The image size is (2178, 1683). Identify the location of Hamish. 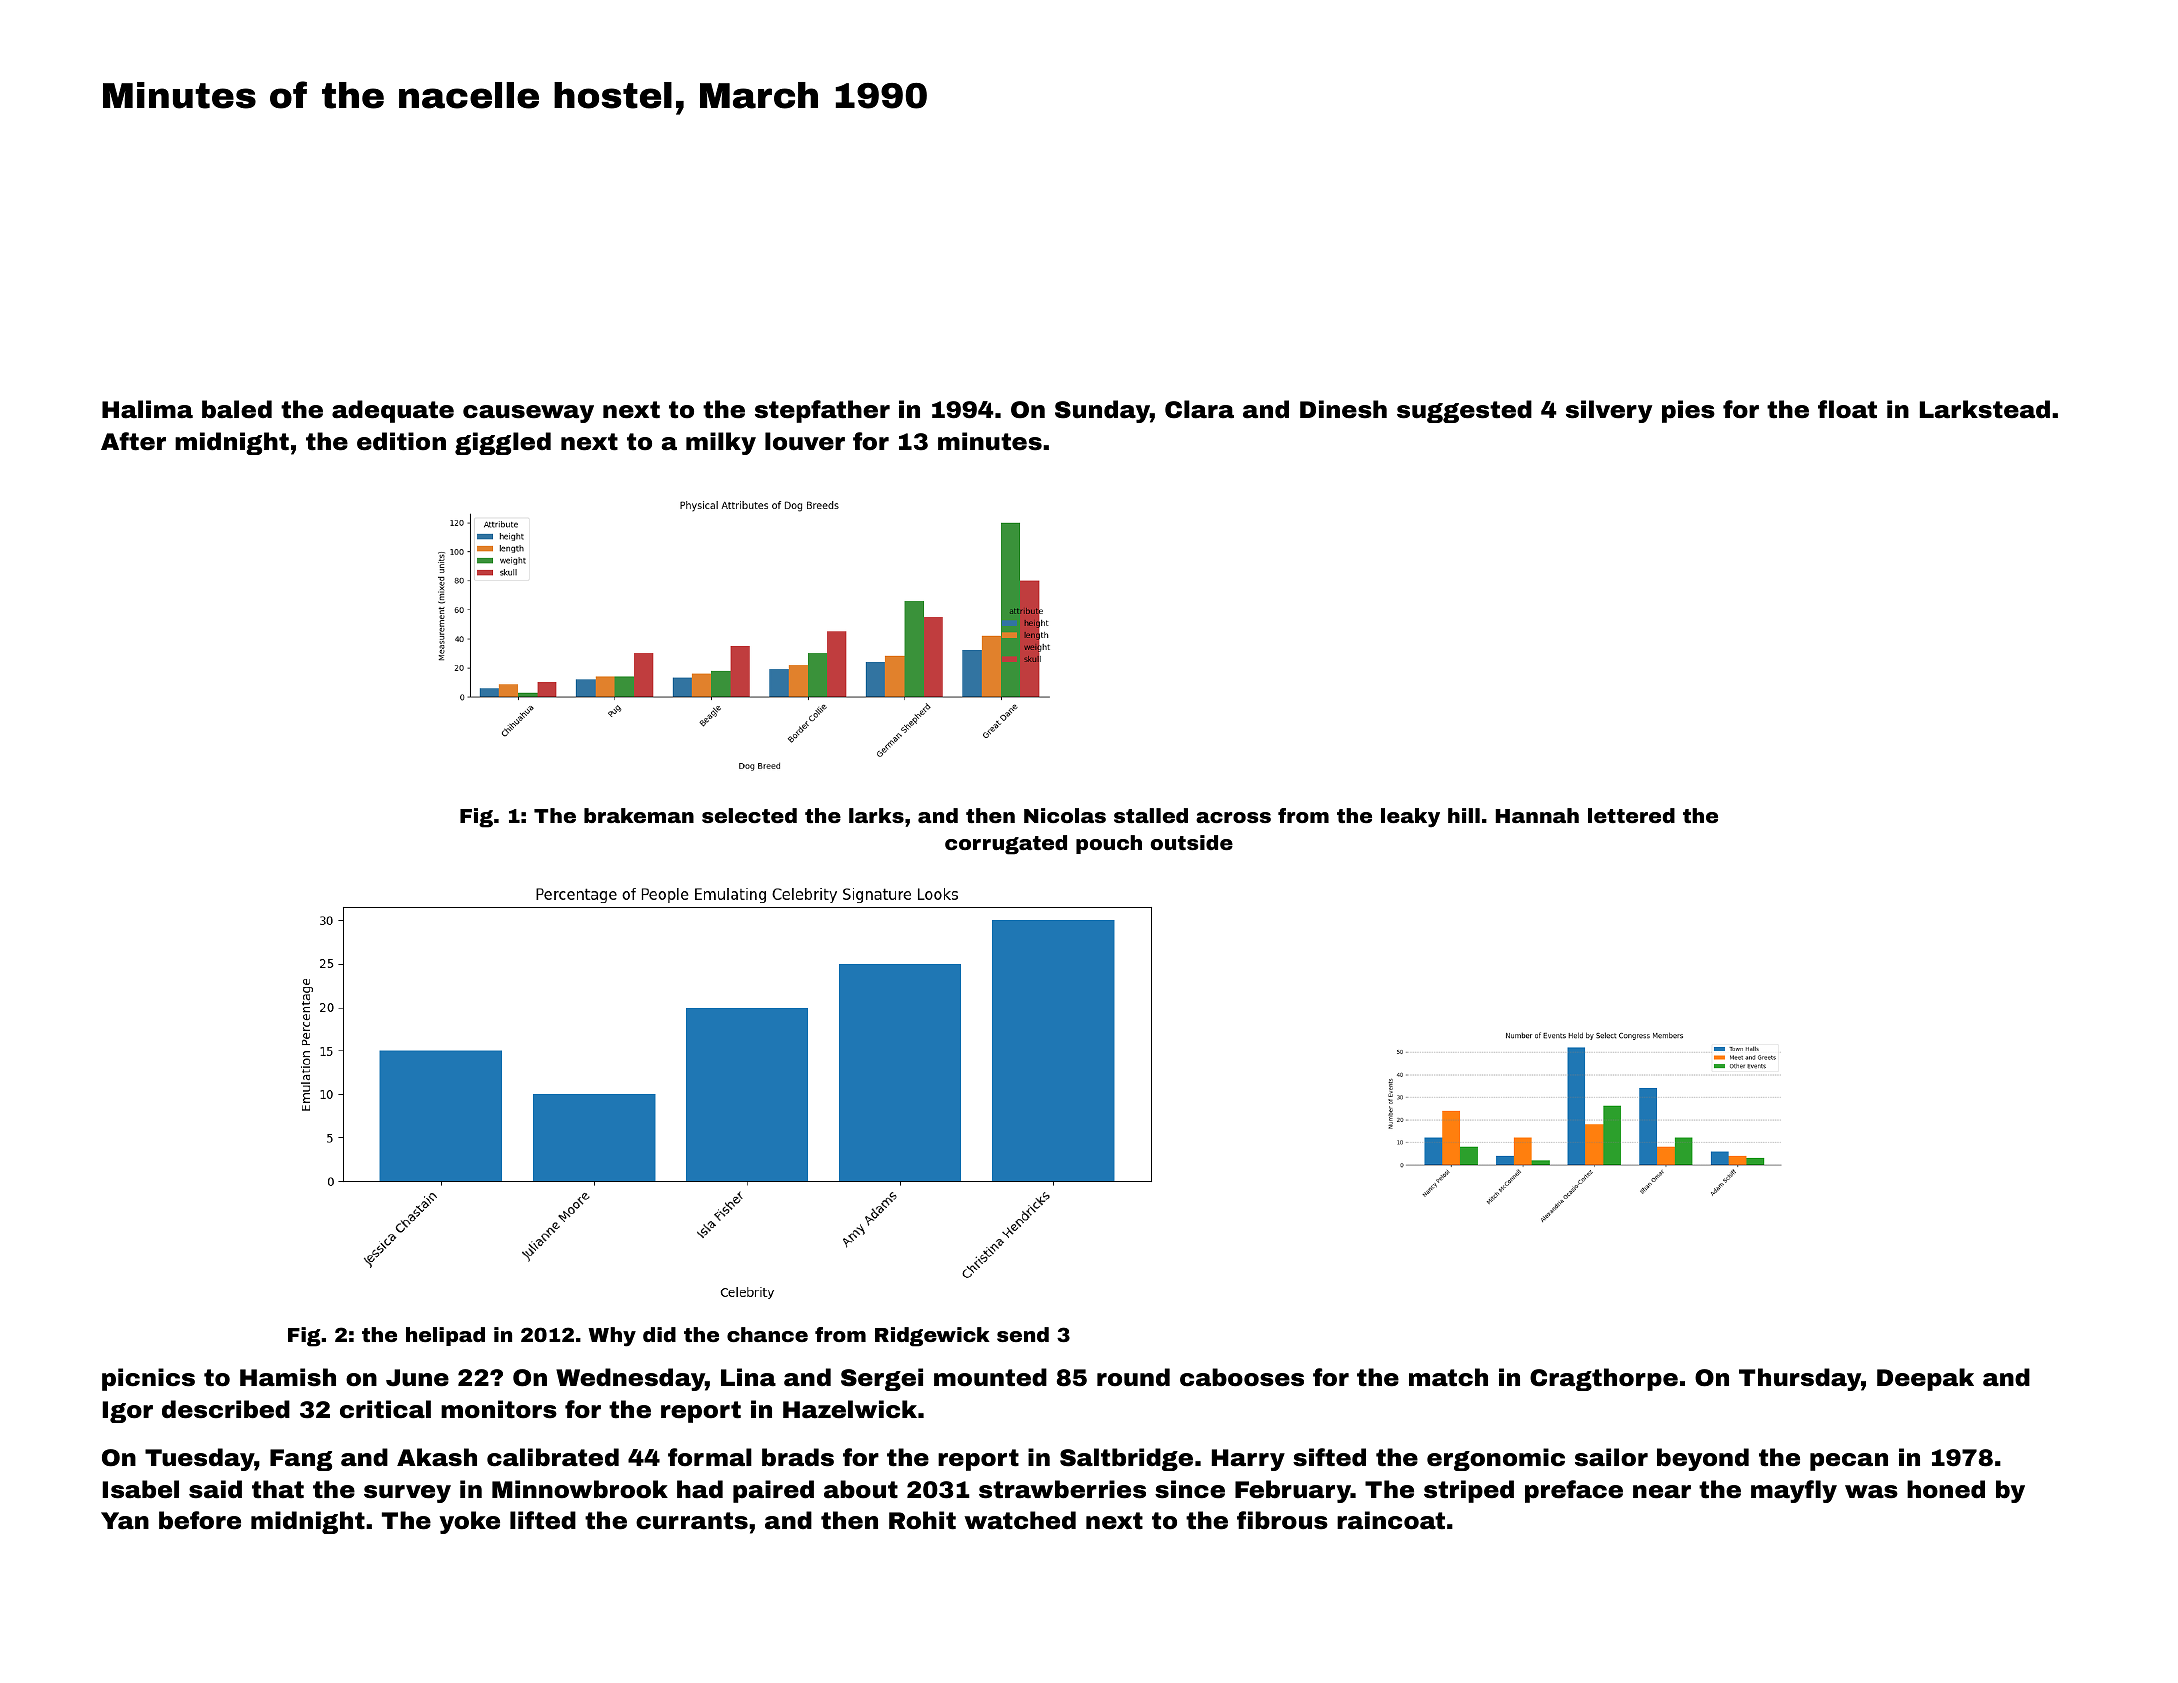
(288, 1377).
